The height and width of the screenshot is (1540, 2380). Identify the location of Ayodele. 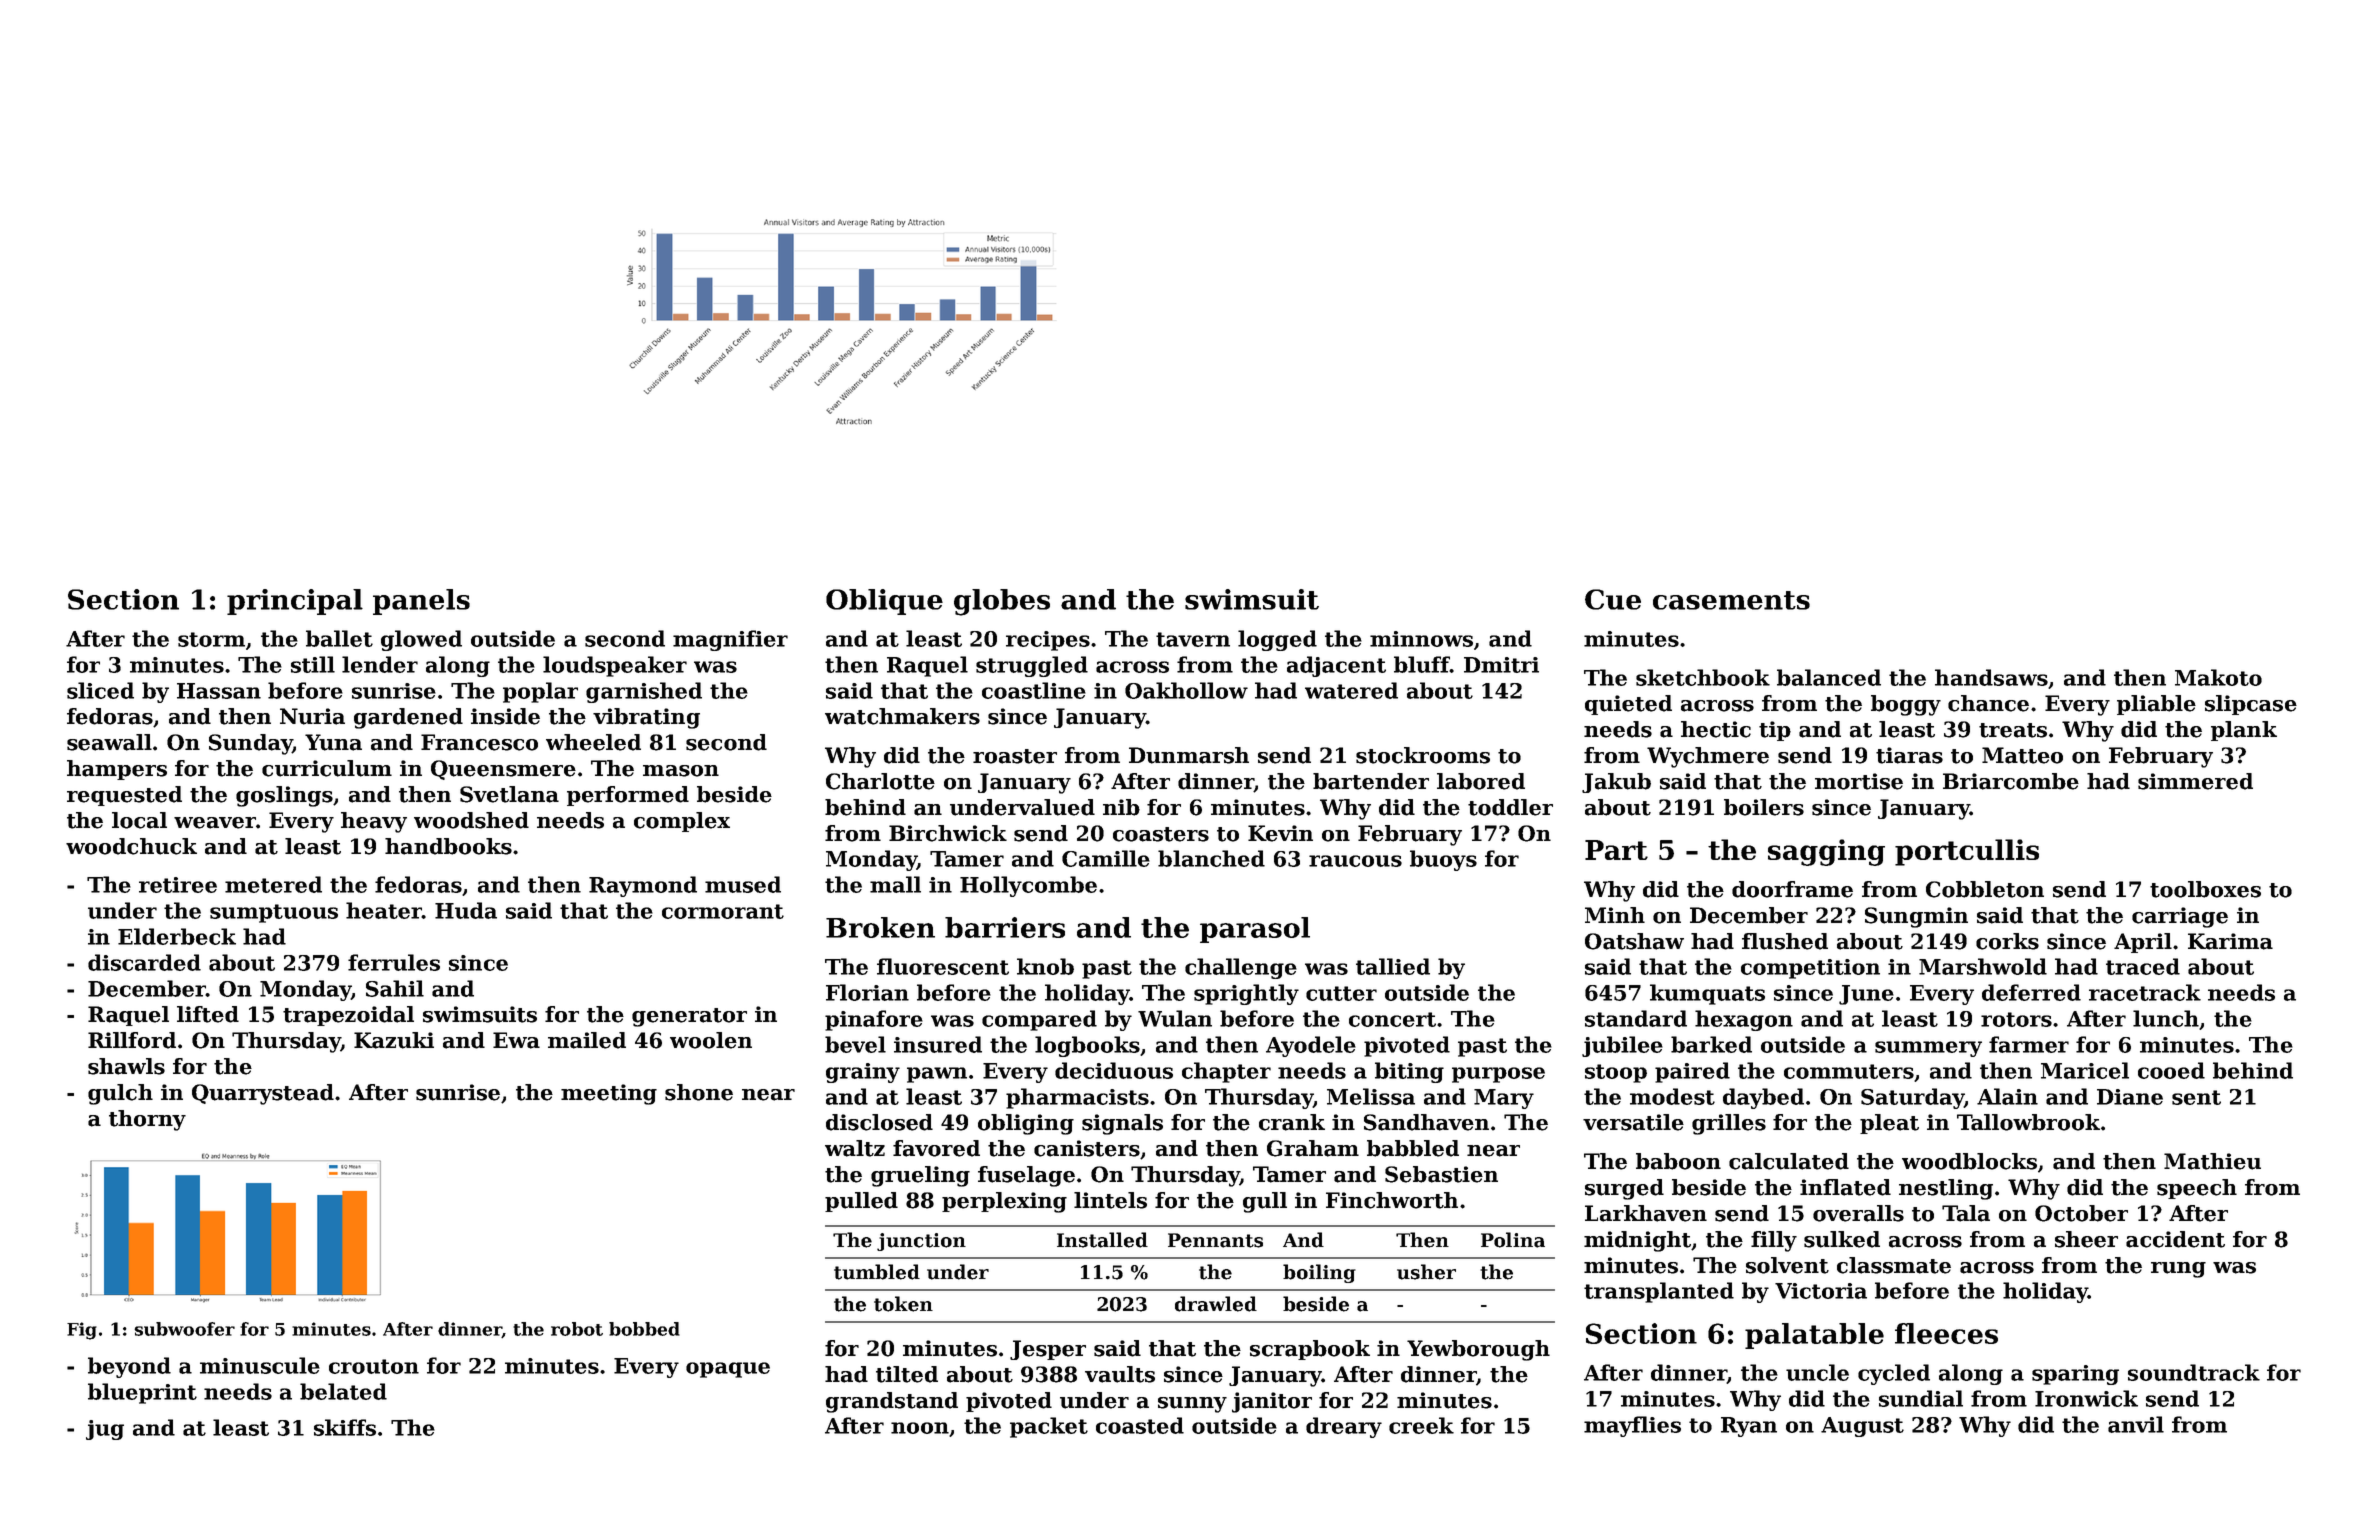
(1311, 1046).
